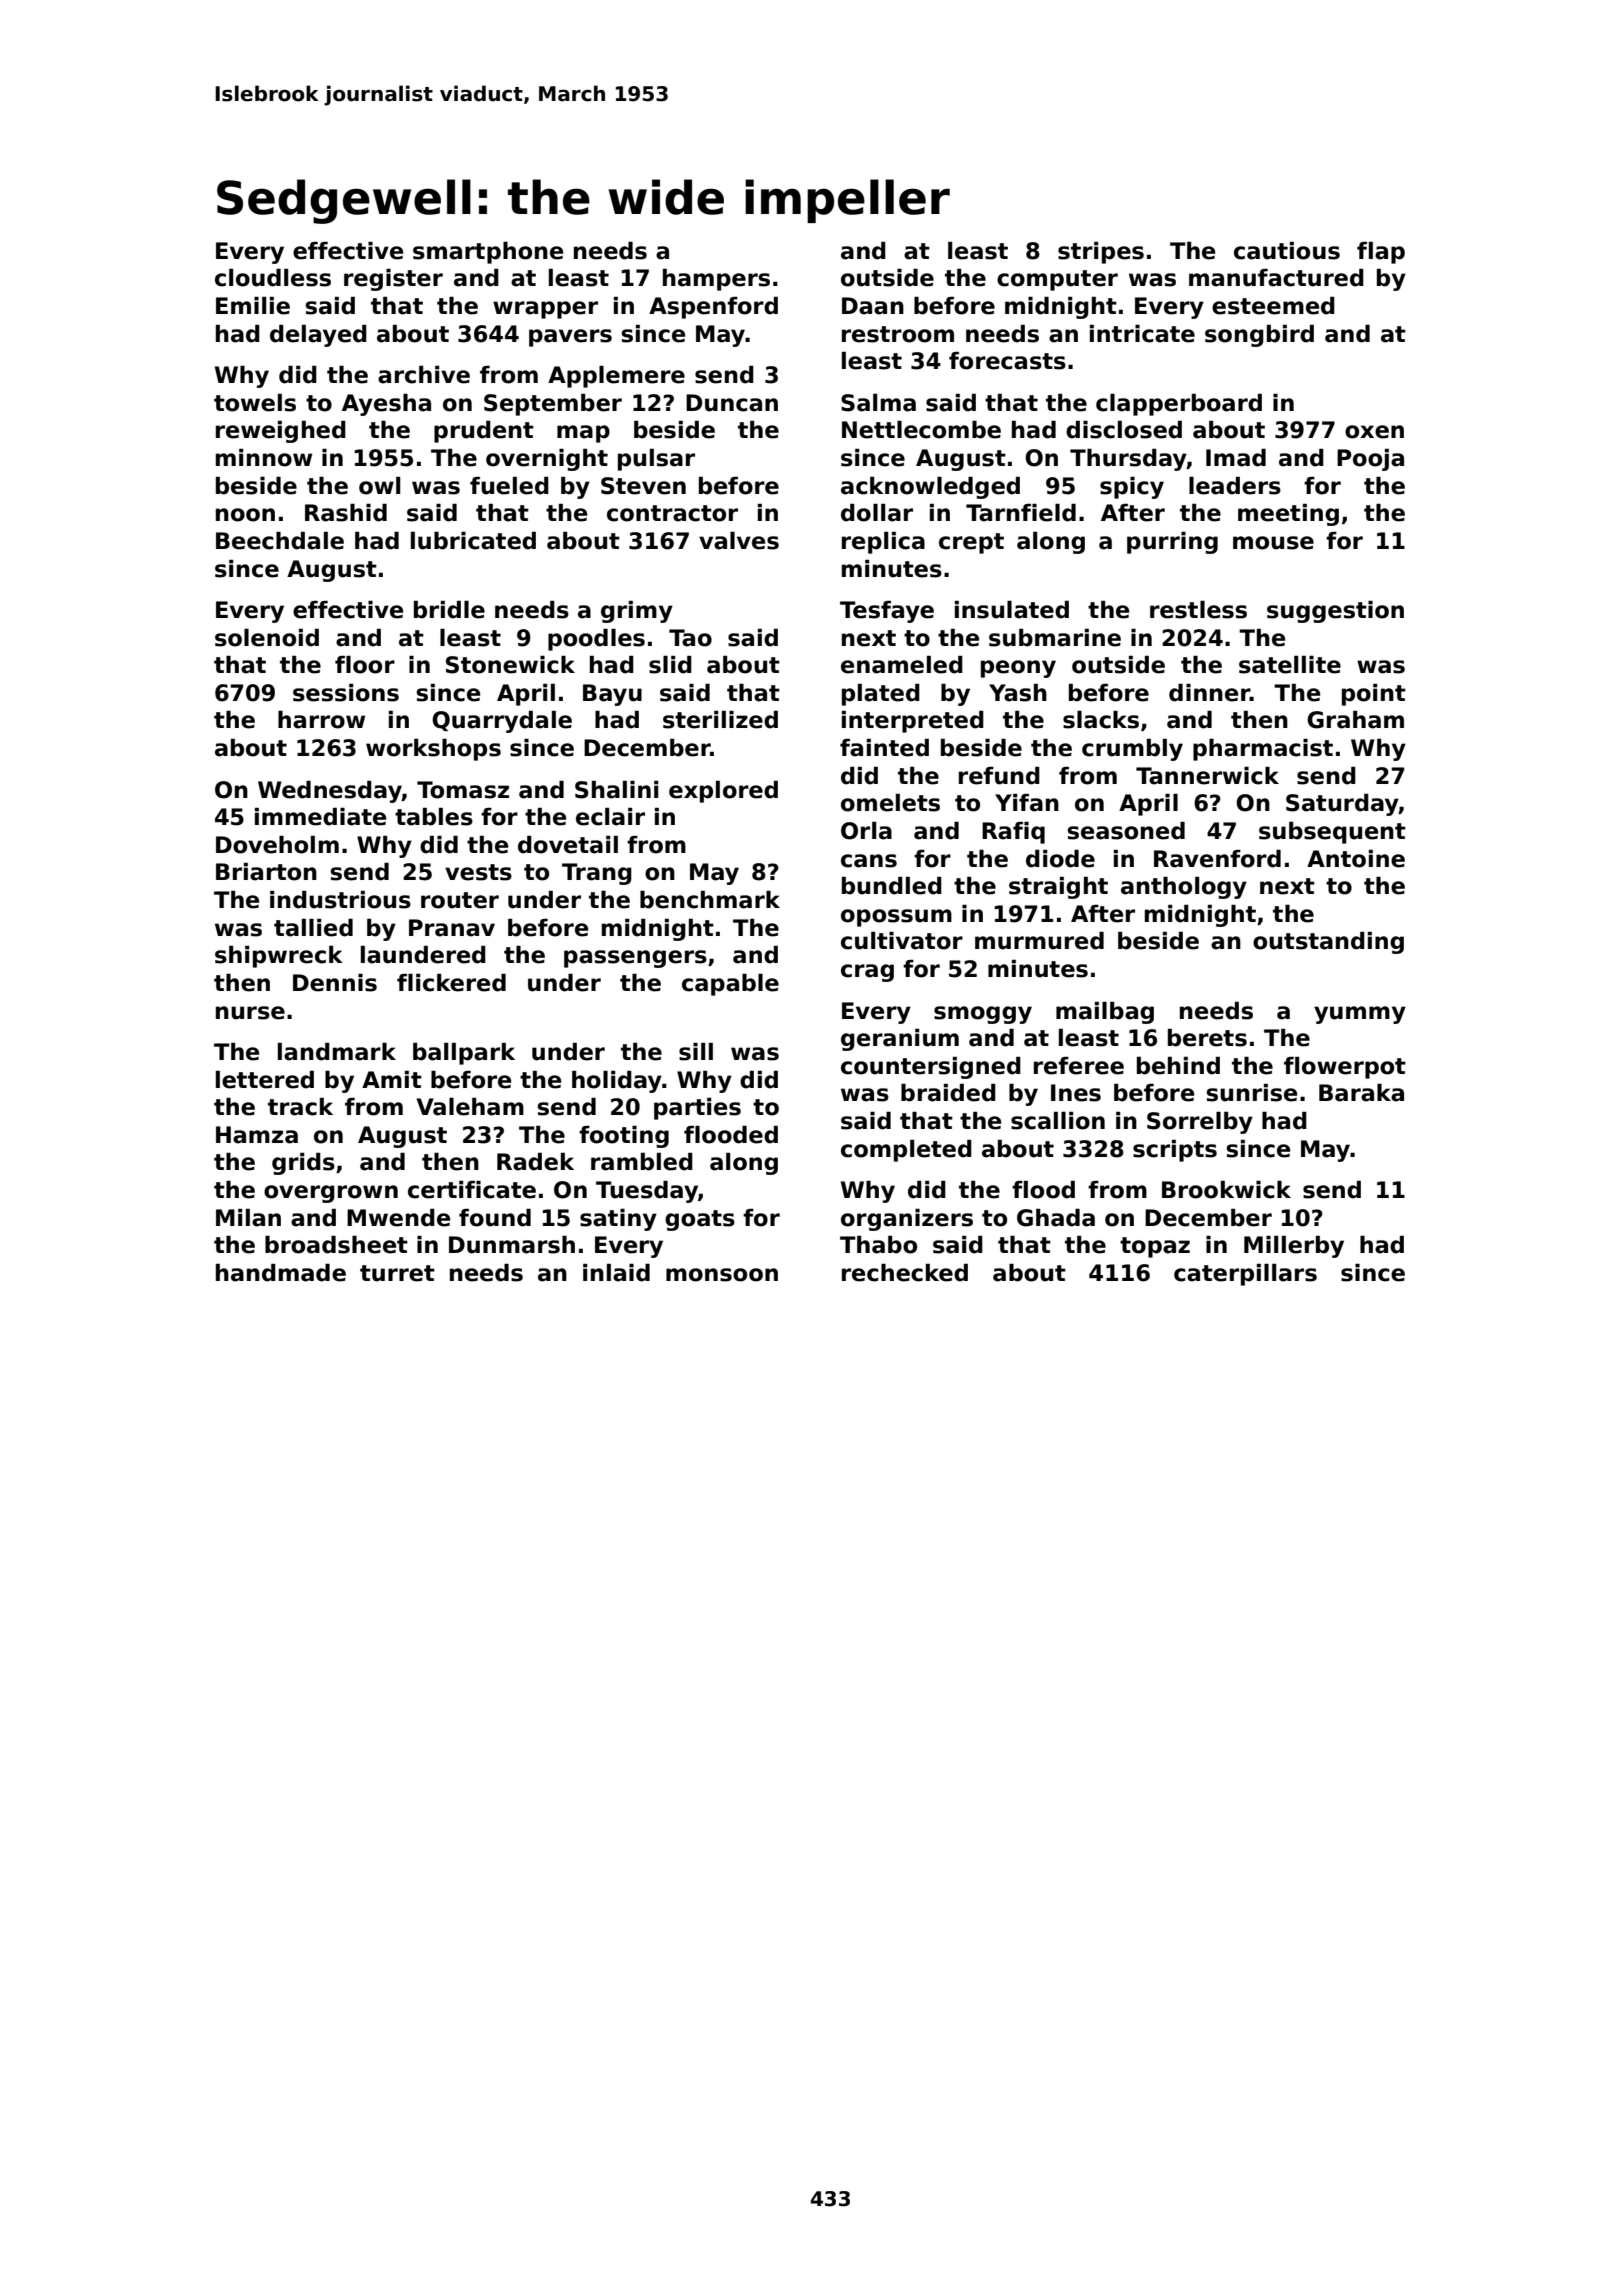 The image size is (1620, 2292). I want to click on poodles, so click(596, 640).
